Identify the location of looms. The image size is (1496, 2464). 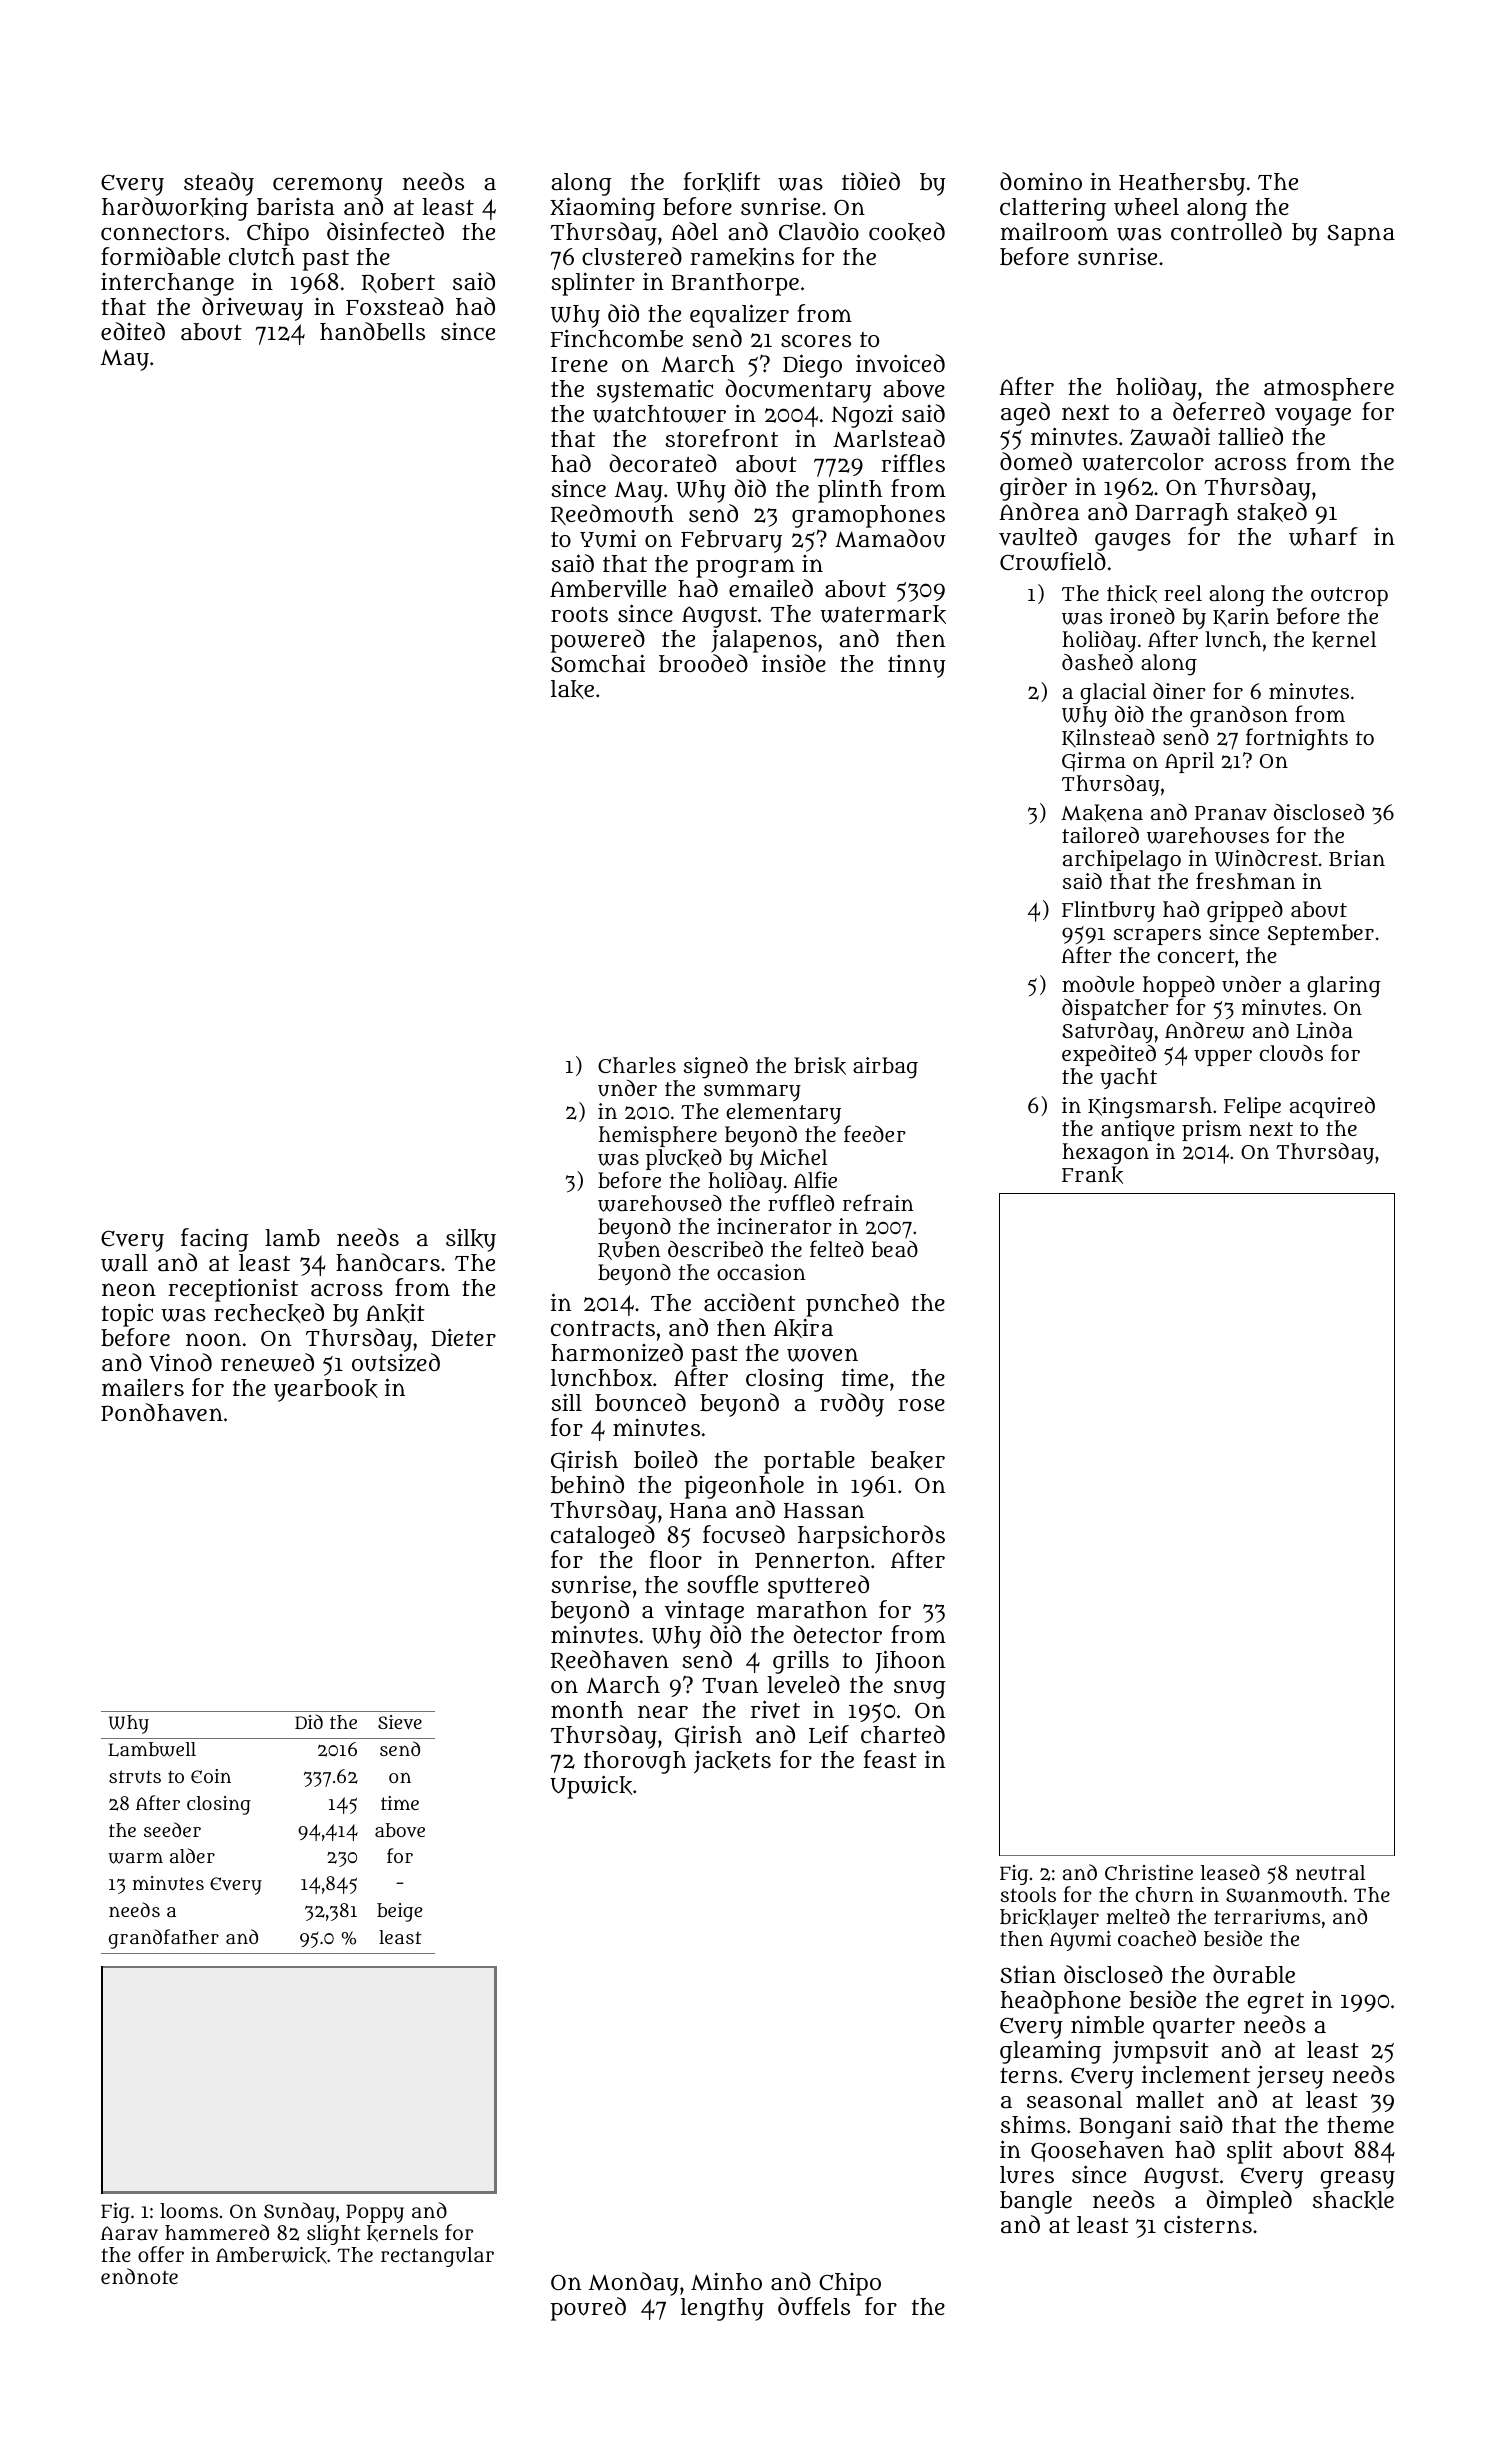
(189, 2210).
